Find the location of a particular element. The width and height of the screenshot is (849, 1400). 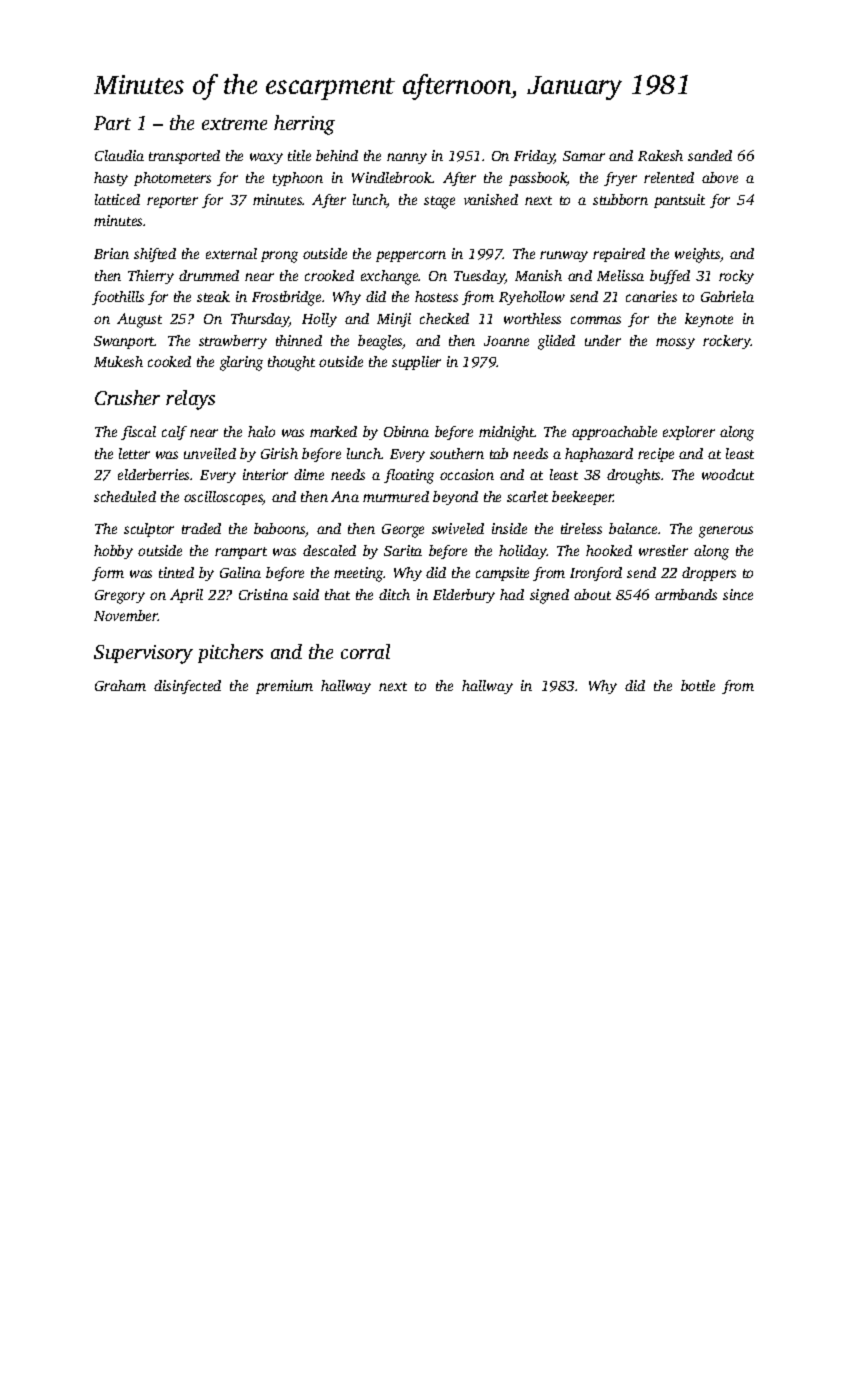

foothills is located at coordinates (118, 298).
